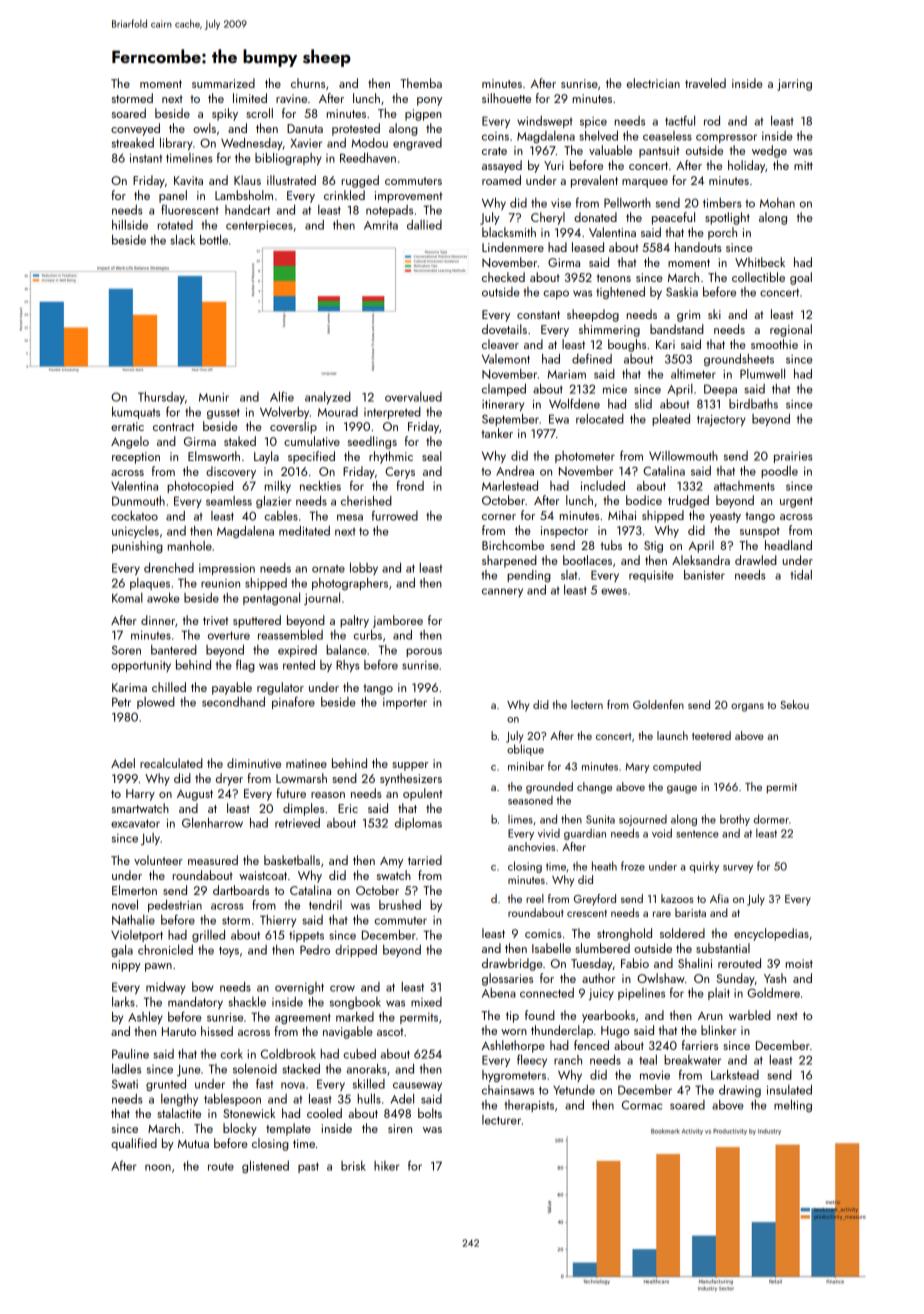  I want to click on jamboree, so click(398, 621).
